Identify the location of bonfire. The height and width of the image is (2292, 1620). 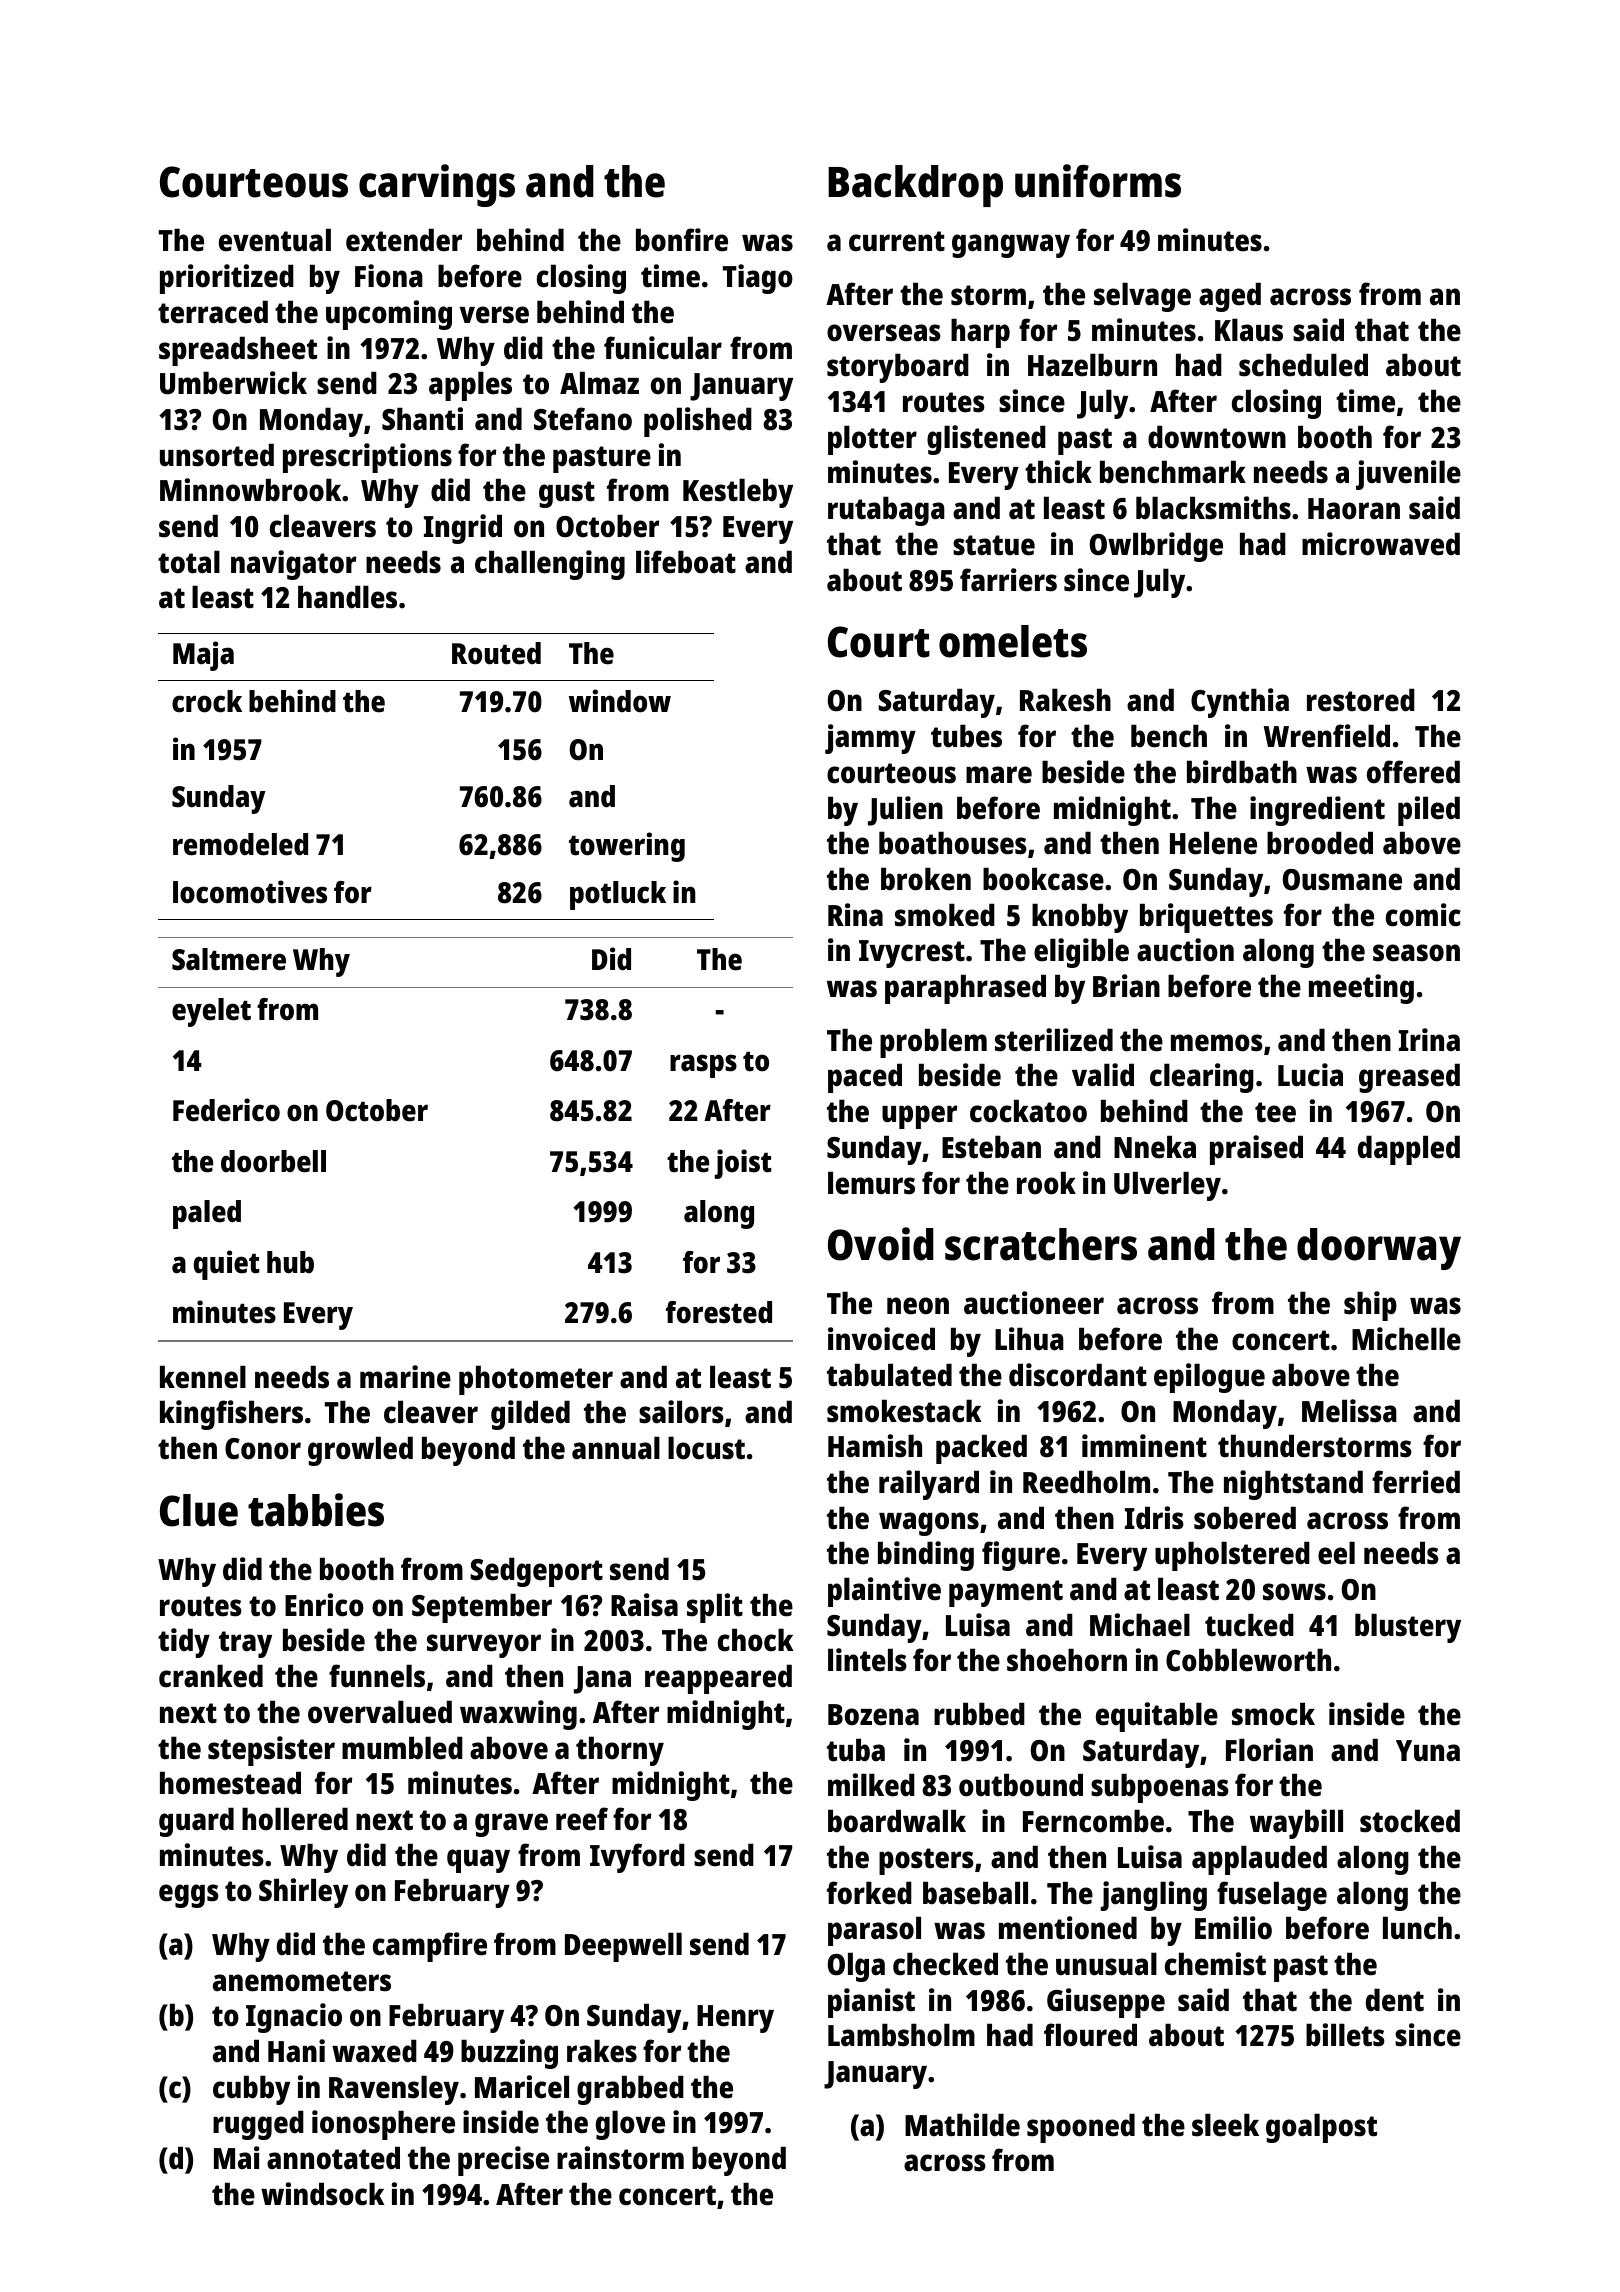
(682, 240).
